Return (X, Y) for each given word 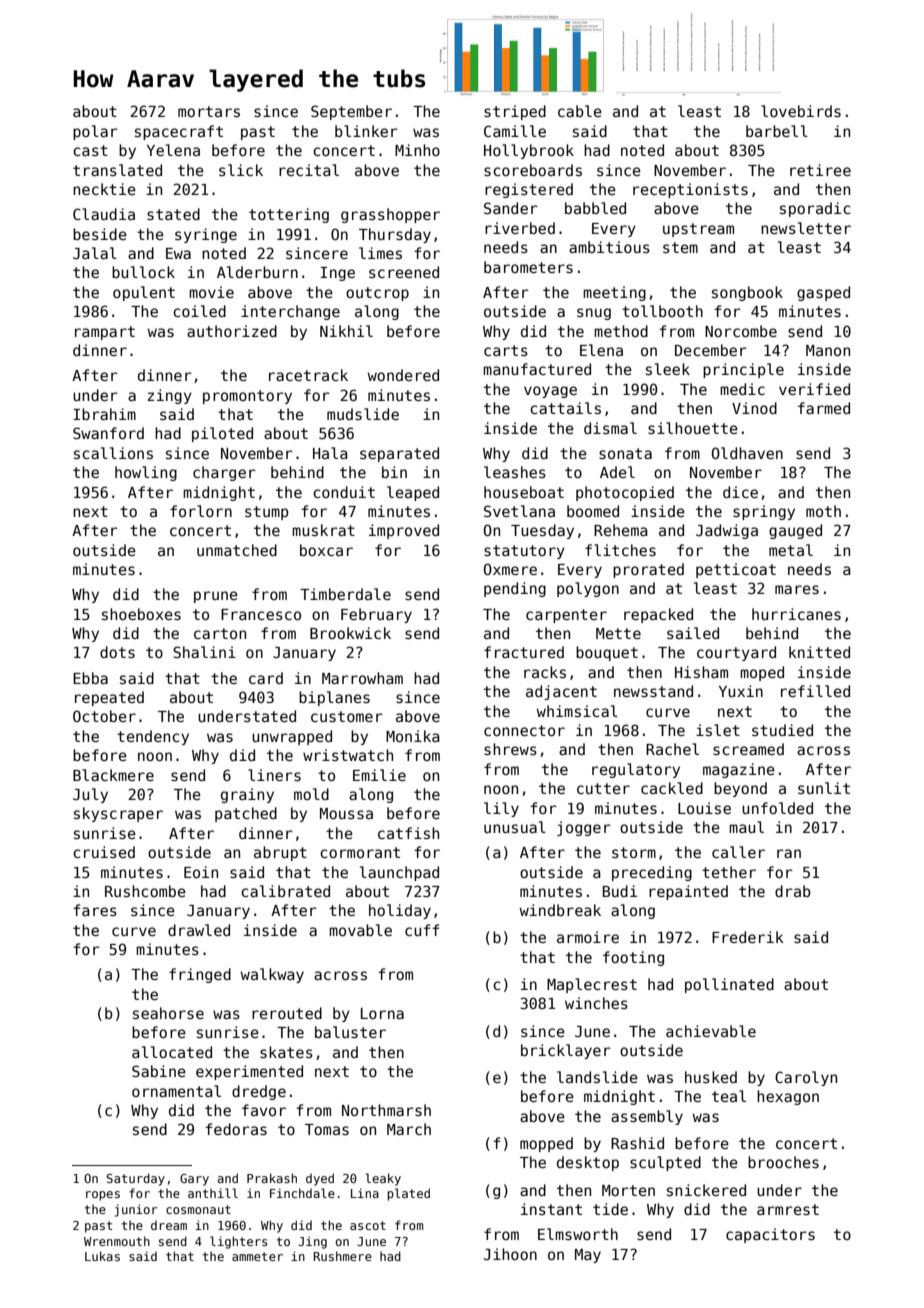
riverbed (520, 228)
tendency (153, 737)
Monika (413, 736)
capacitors (770, 1235)
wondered (403, 375)
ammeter (257, 1256)
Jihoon (510, 1254)
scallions (113, 453)
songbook (747, 293)
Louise (704, 808)
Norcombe (741, 331)
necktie (104, 189)
